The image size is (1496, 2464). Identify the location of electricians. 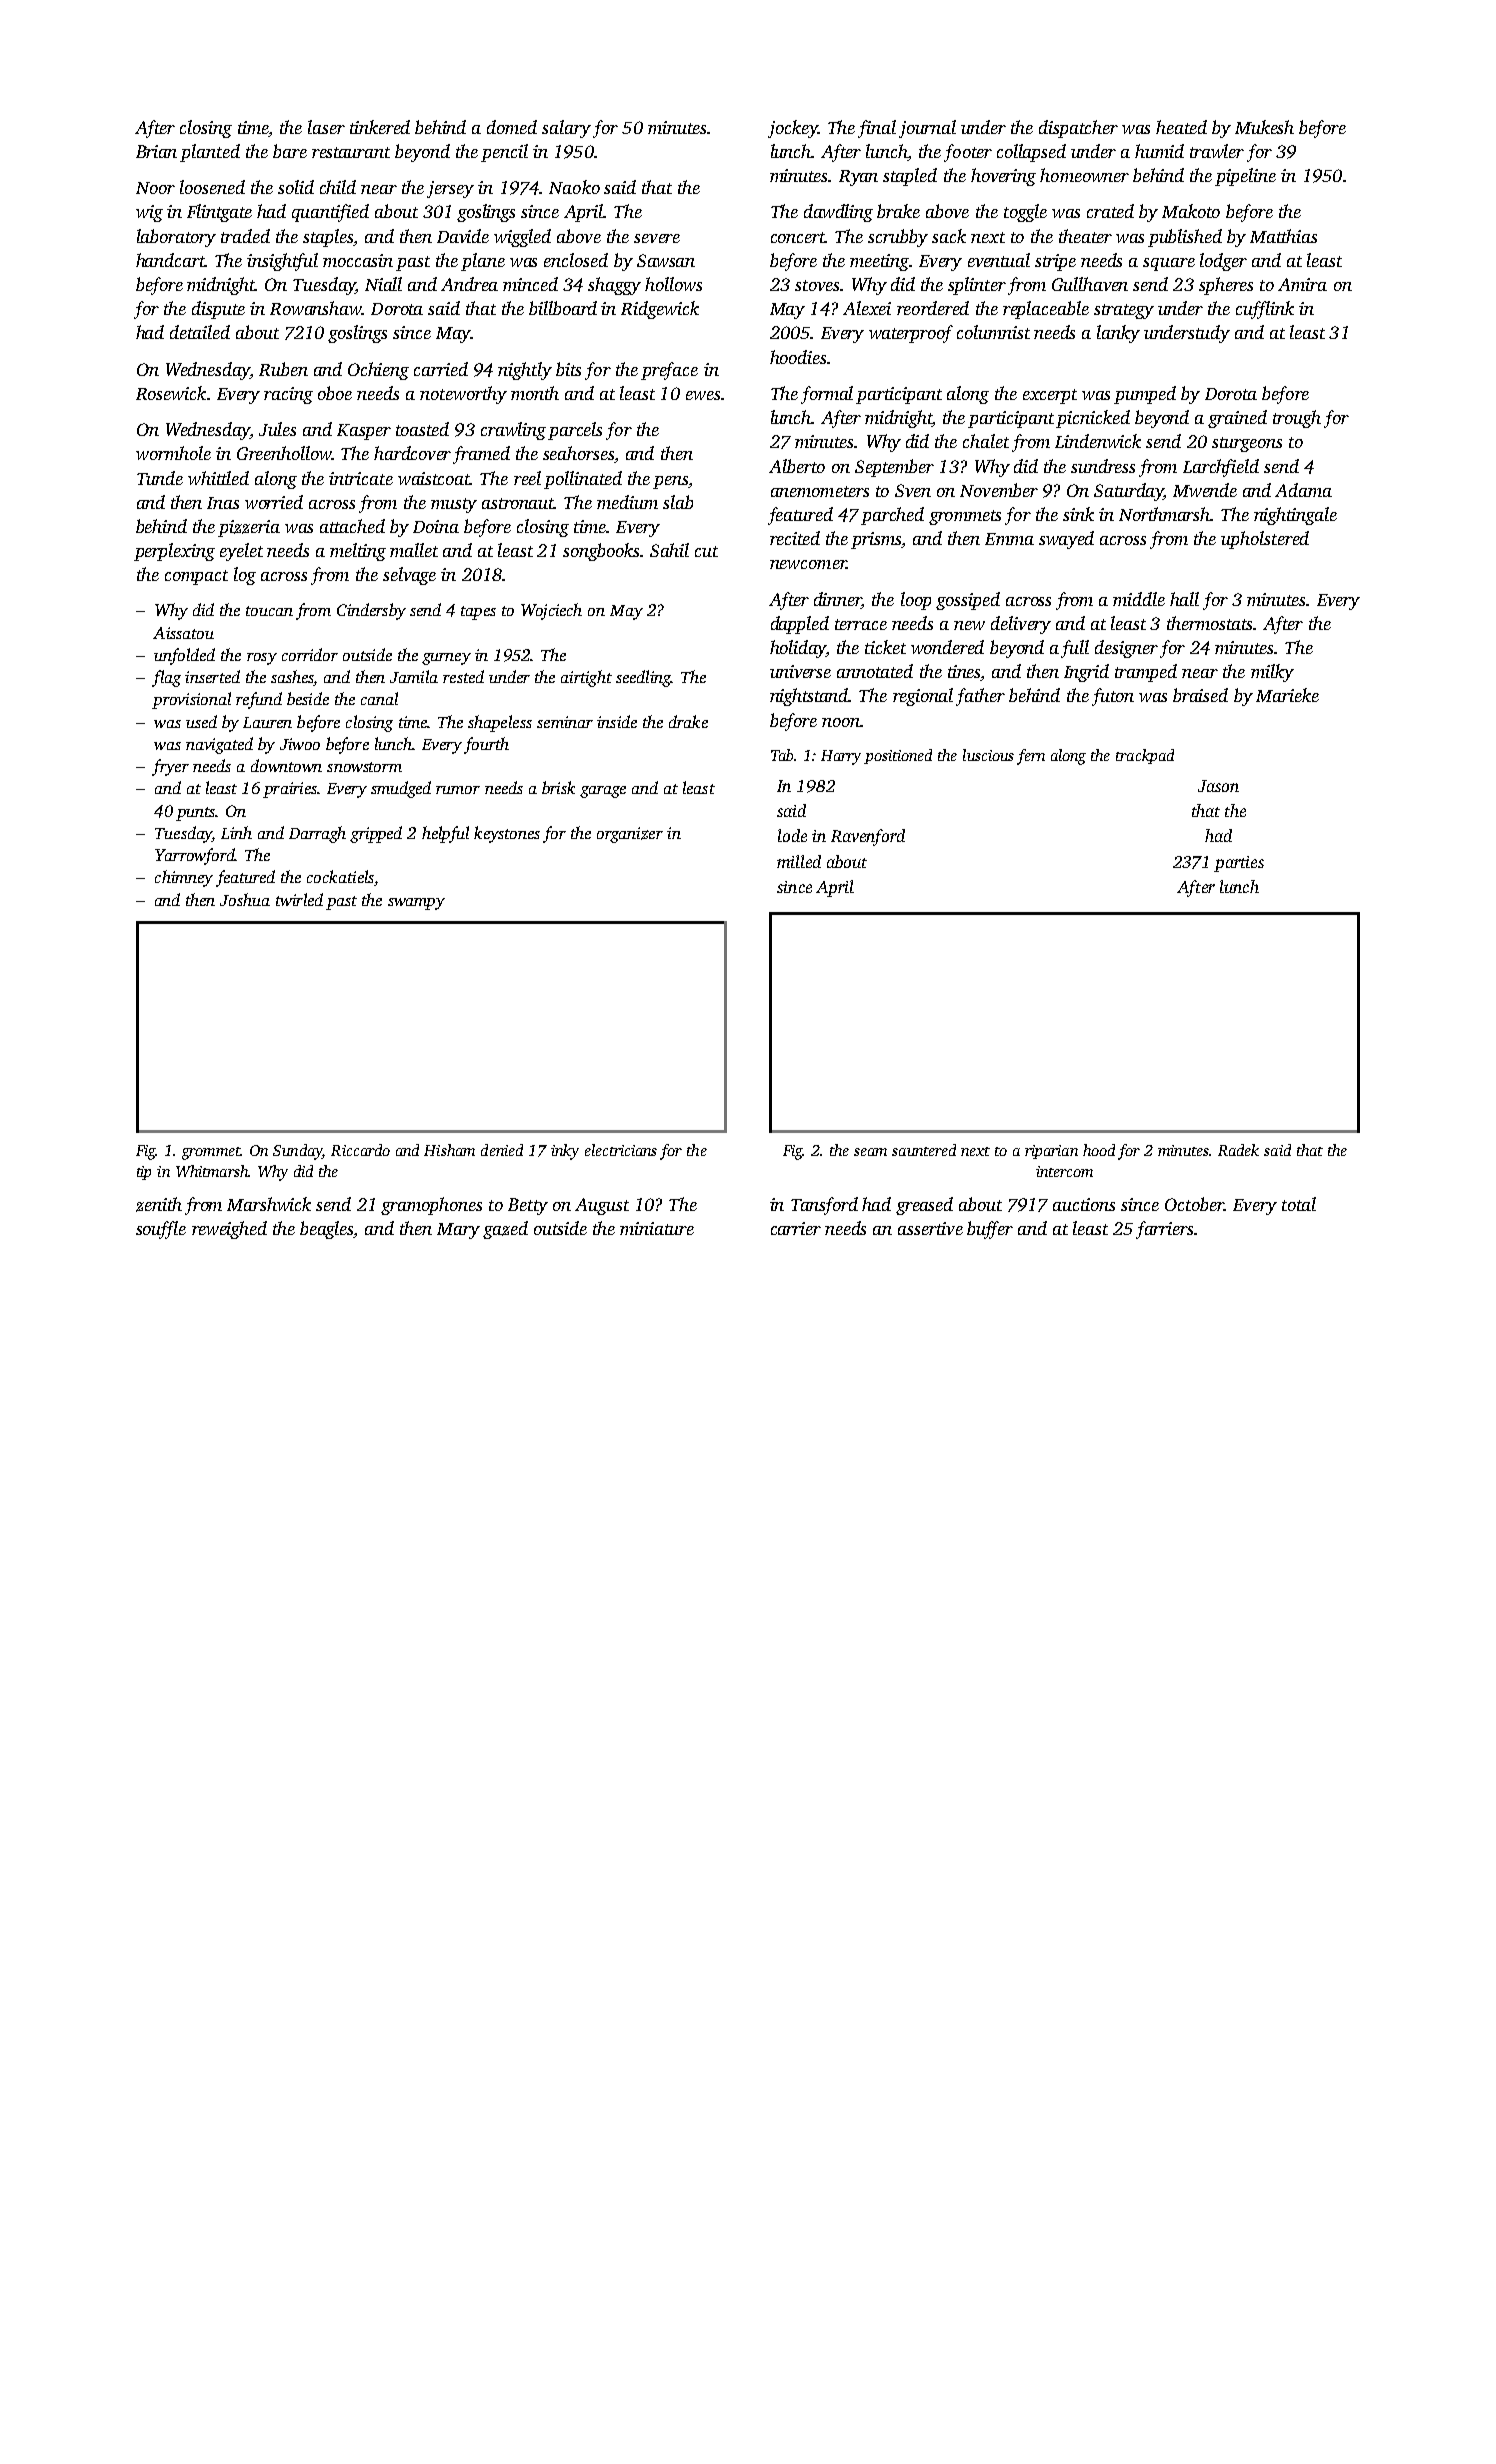
(621, 1150).
